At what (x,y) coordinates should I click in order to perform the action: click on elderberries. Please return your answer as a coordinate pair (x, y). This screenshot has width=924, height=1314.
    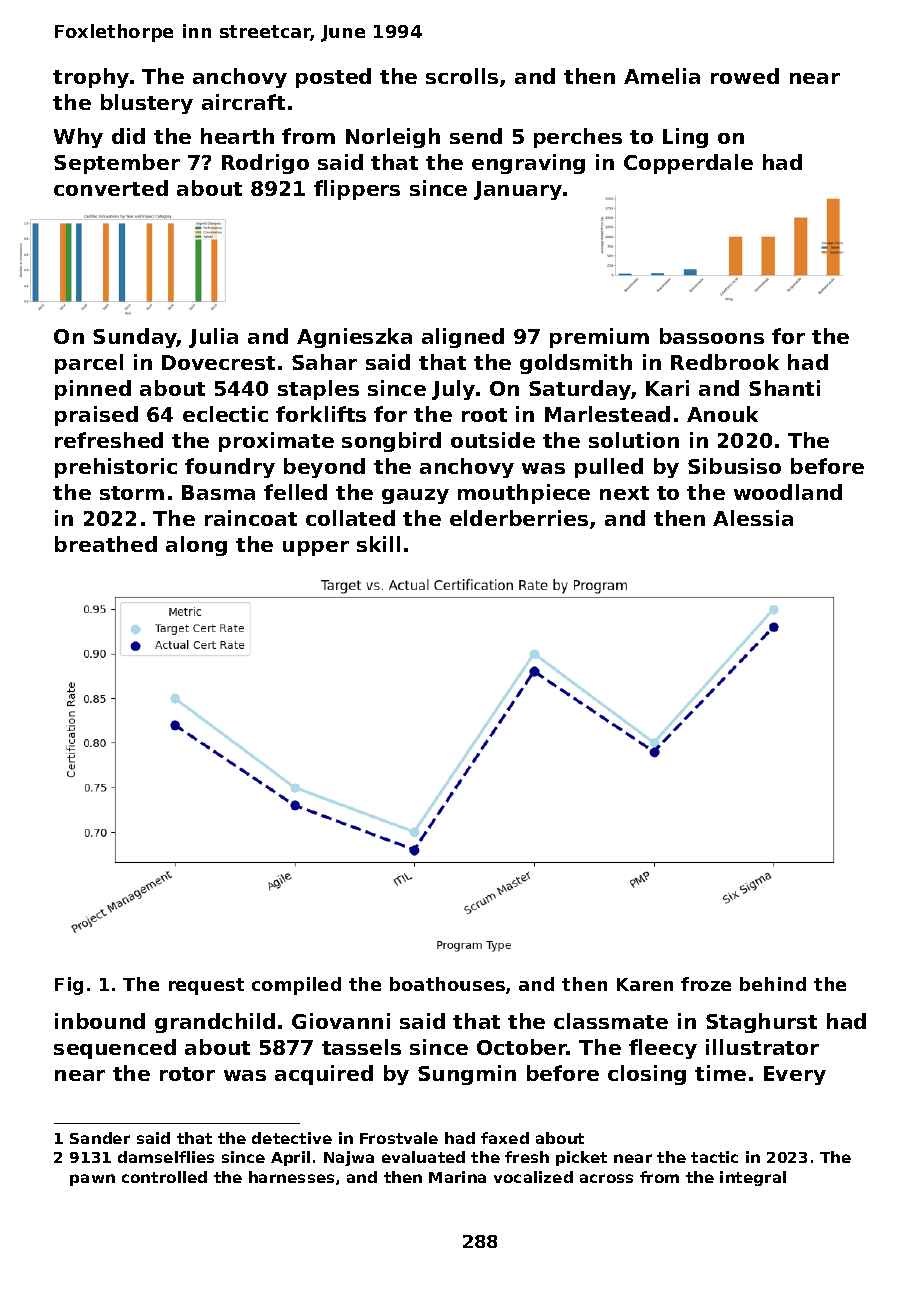
    Looking at the image, I should click on (519, 518).
